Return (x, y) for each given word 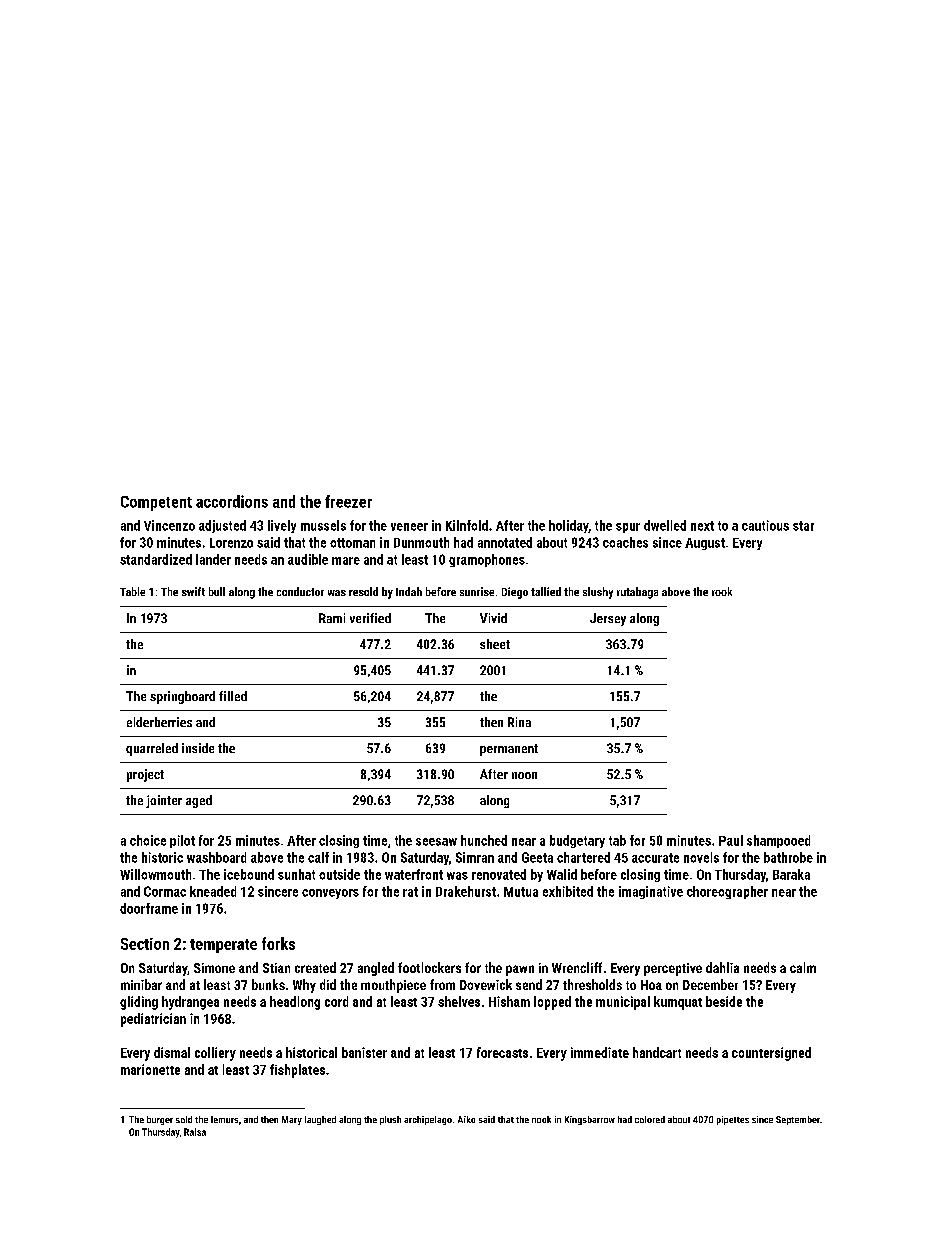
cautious (765, 525)
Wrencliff (577, 967)
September (798, 1120)
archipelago (428, 1120)
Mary (292, 1120)
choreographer (727, 892)
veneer (409, 527)
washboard (216, 857)
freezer (348, 501)
